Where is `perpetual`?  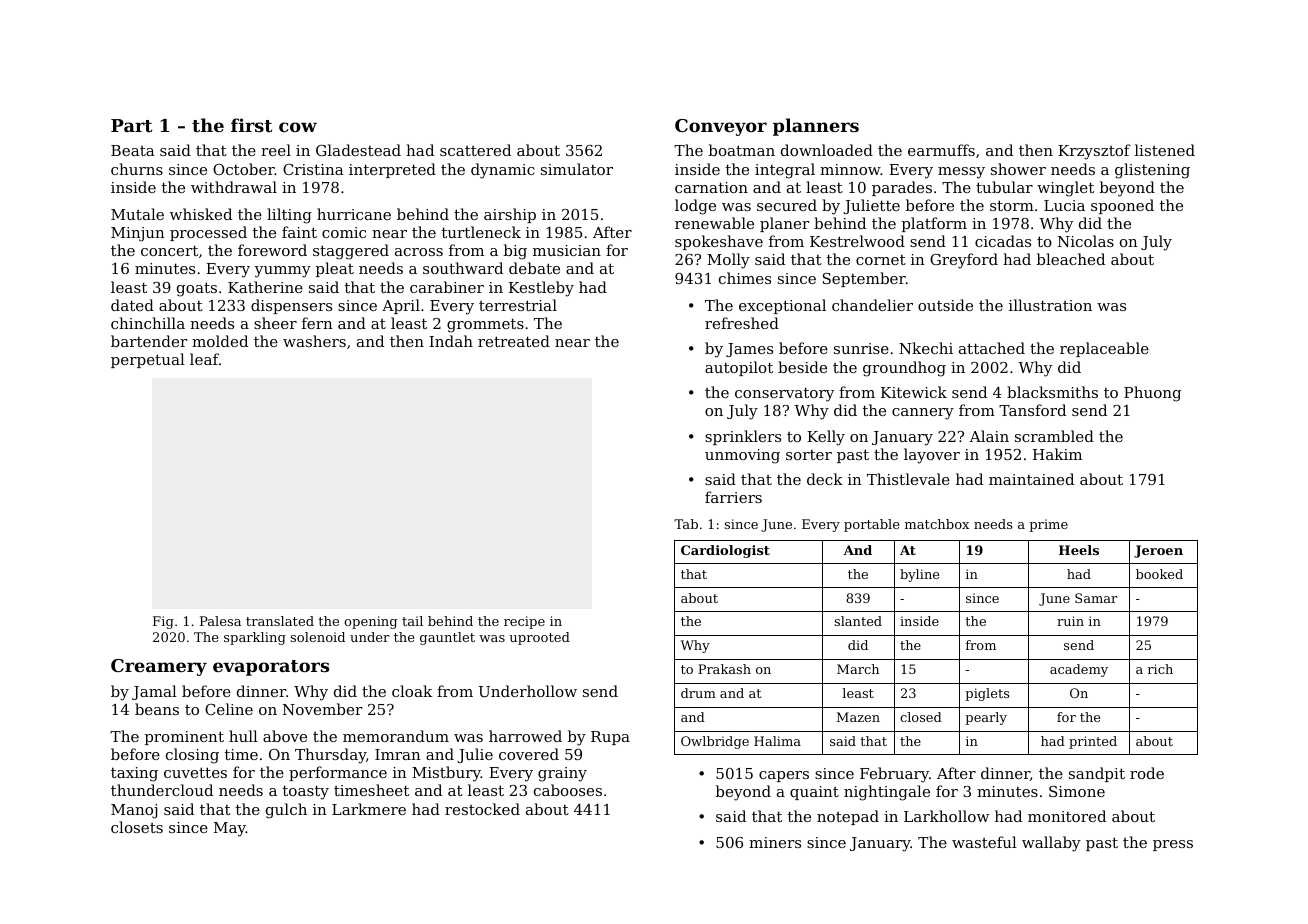 perpetual is located at coordinates (148, 360).
